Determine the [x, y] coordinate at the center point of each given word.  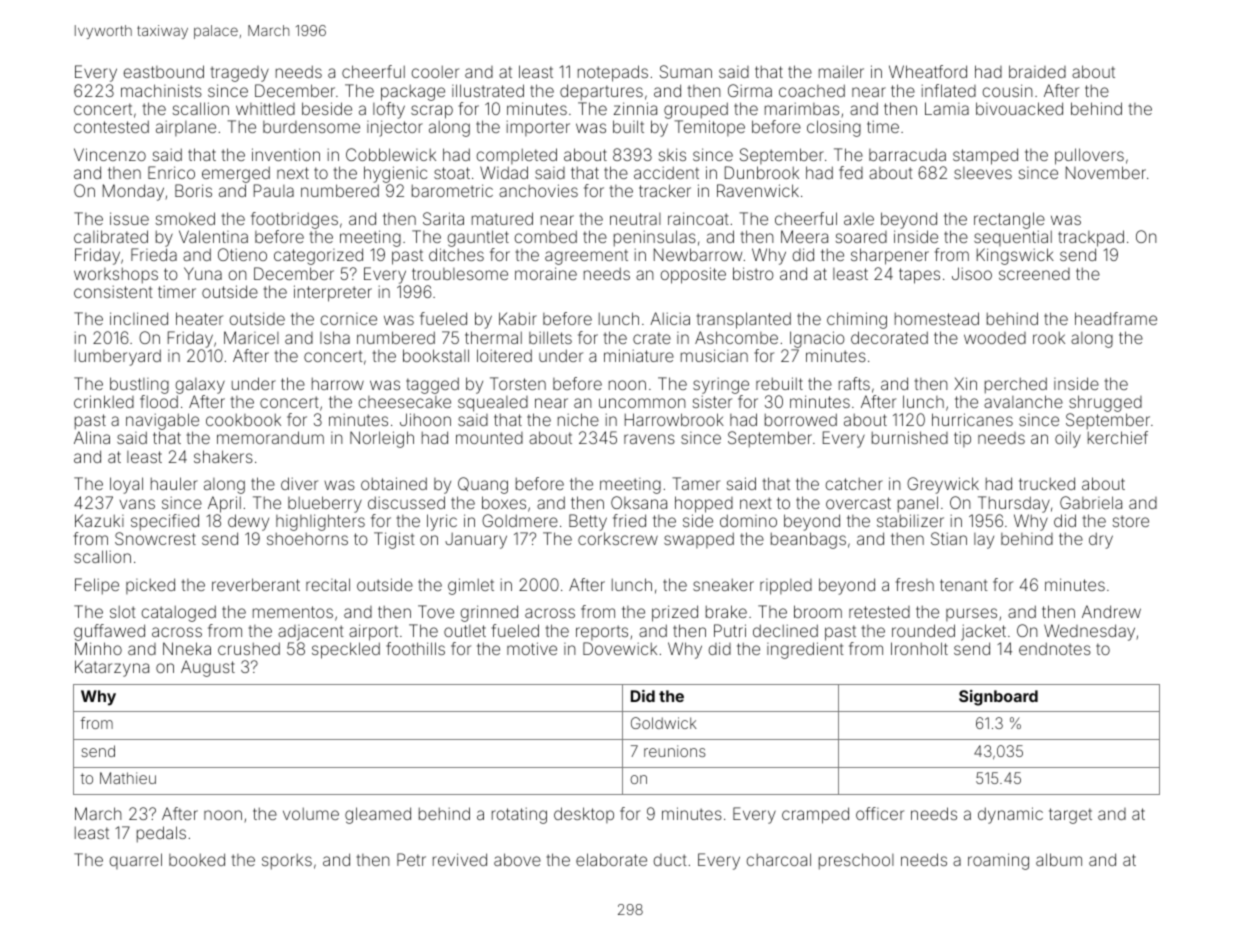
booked [197, 859]
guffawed [109, 632]
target [1070, 816]
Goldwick [664, 723]
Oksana [639, 502]
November [1106, 172]
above [517, 859]
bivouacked [1019, 108]
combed [546, 236]
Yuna [203, 273]
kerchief [1118, 437]
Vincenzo [110, 154]
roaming [998, 861]
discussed [406, 502]
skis [672, 154]
